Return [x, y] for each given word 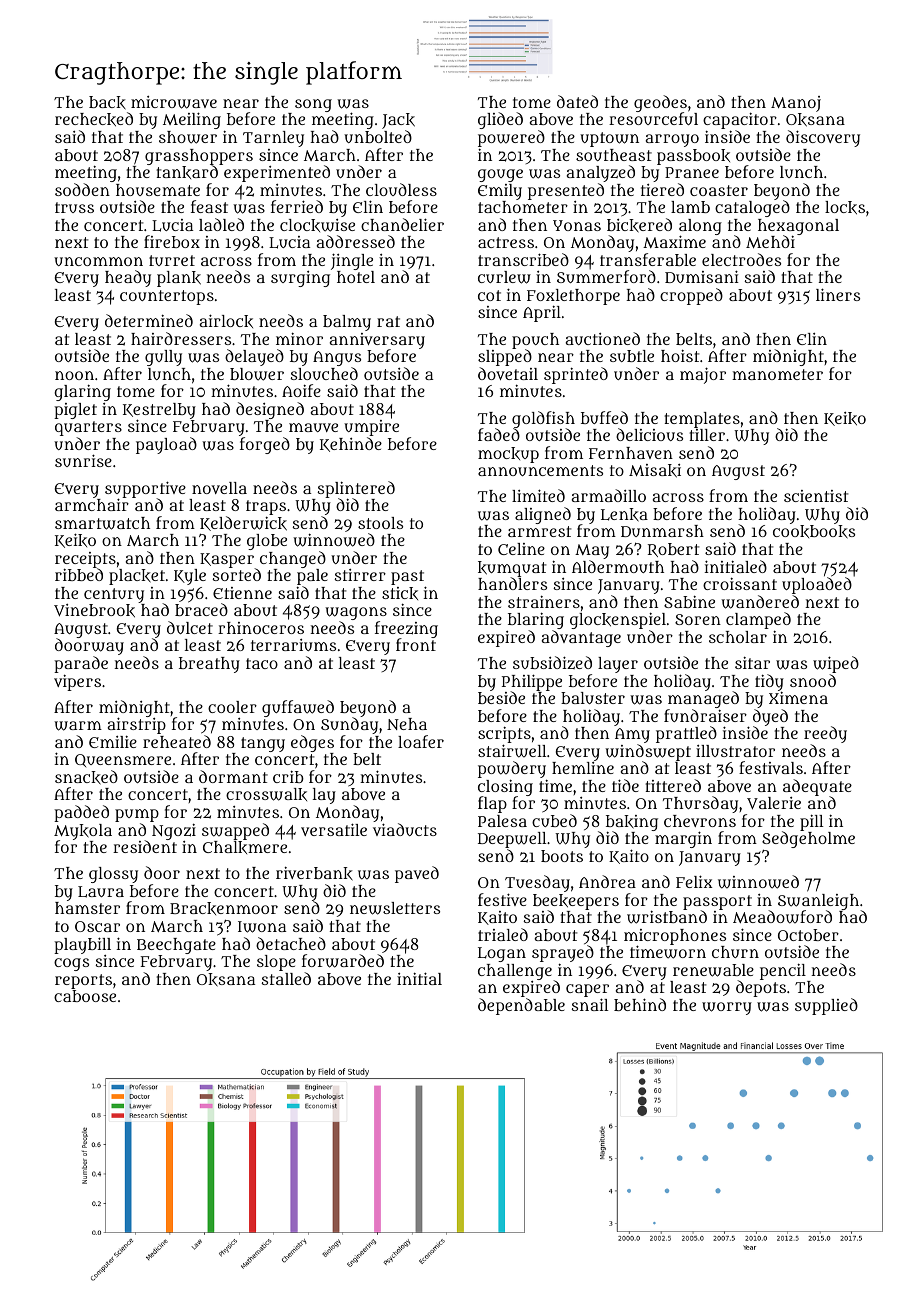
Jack [398, 121]
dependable [521, 1006]
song [313, 105]
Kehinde [351, 444]
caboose [85, 996]
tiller [707, 435]
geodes [660, 104]
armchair [92, 505]
